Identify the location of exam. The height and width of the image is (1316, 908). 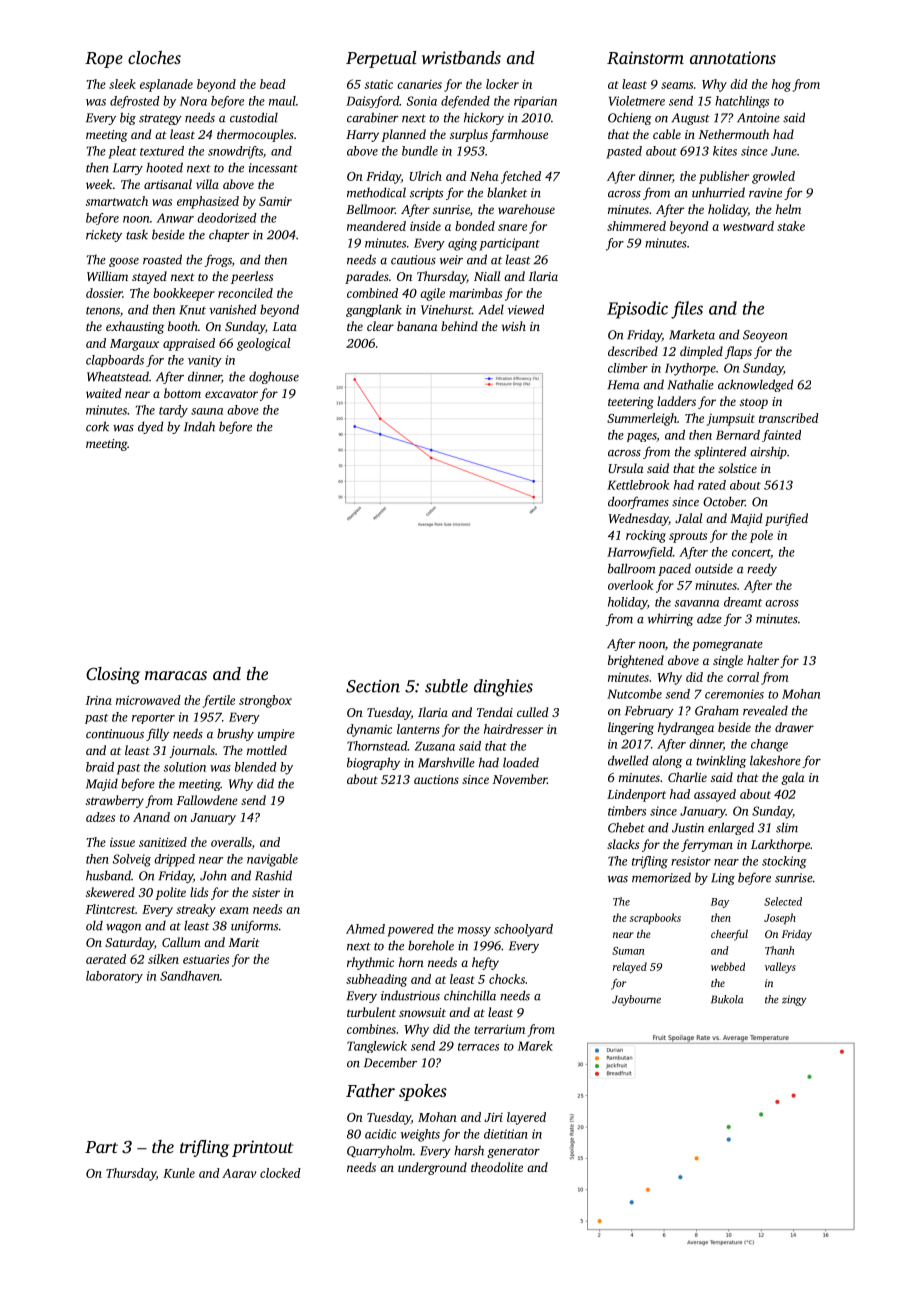
(234, 910).
